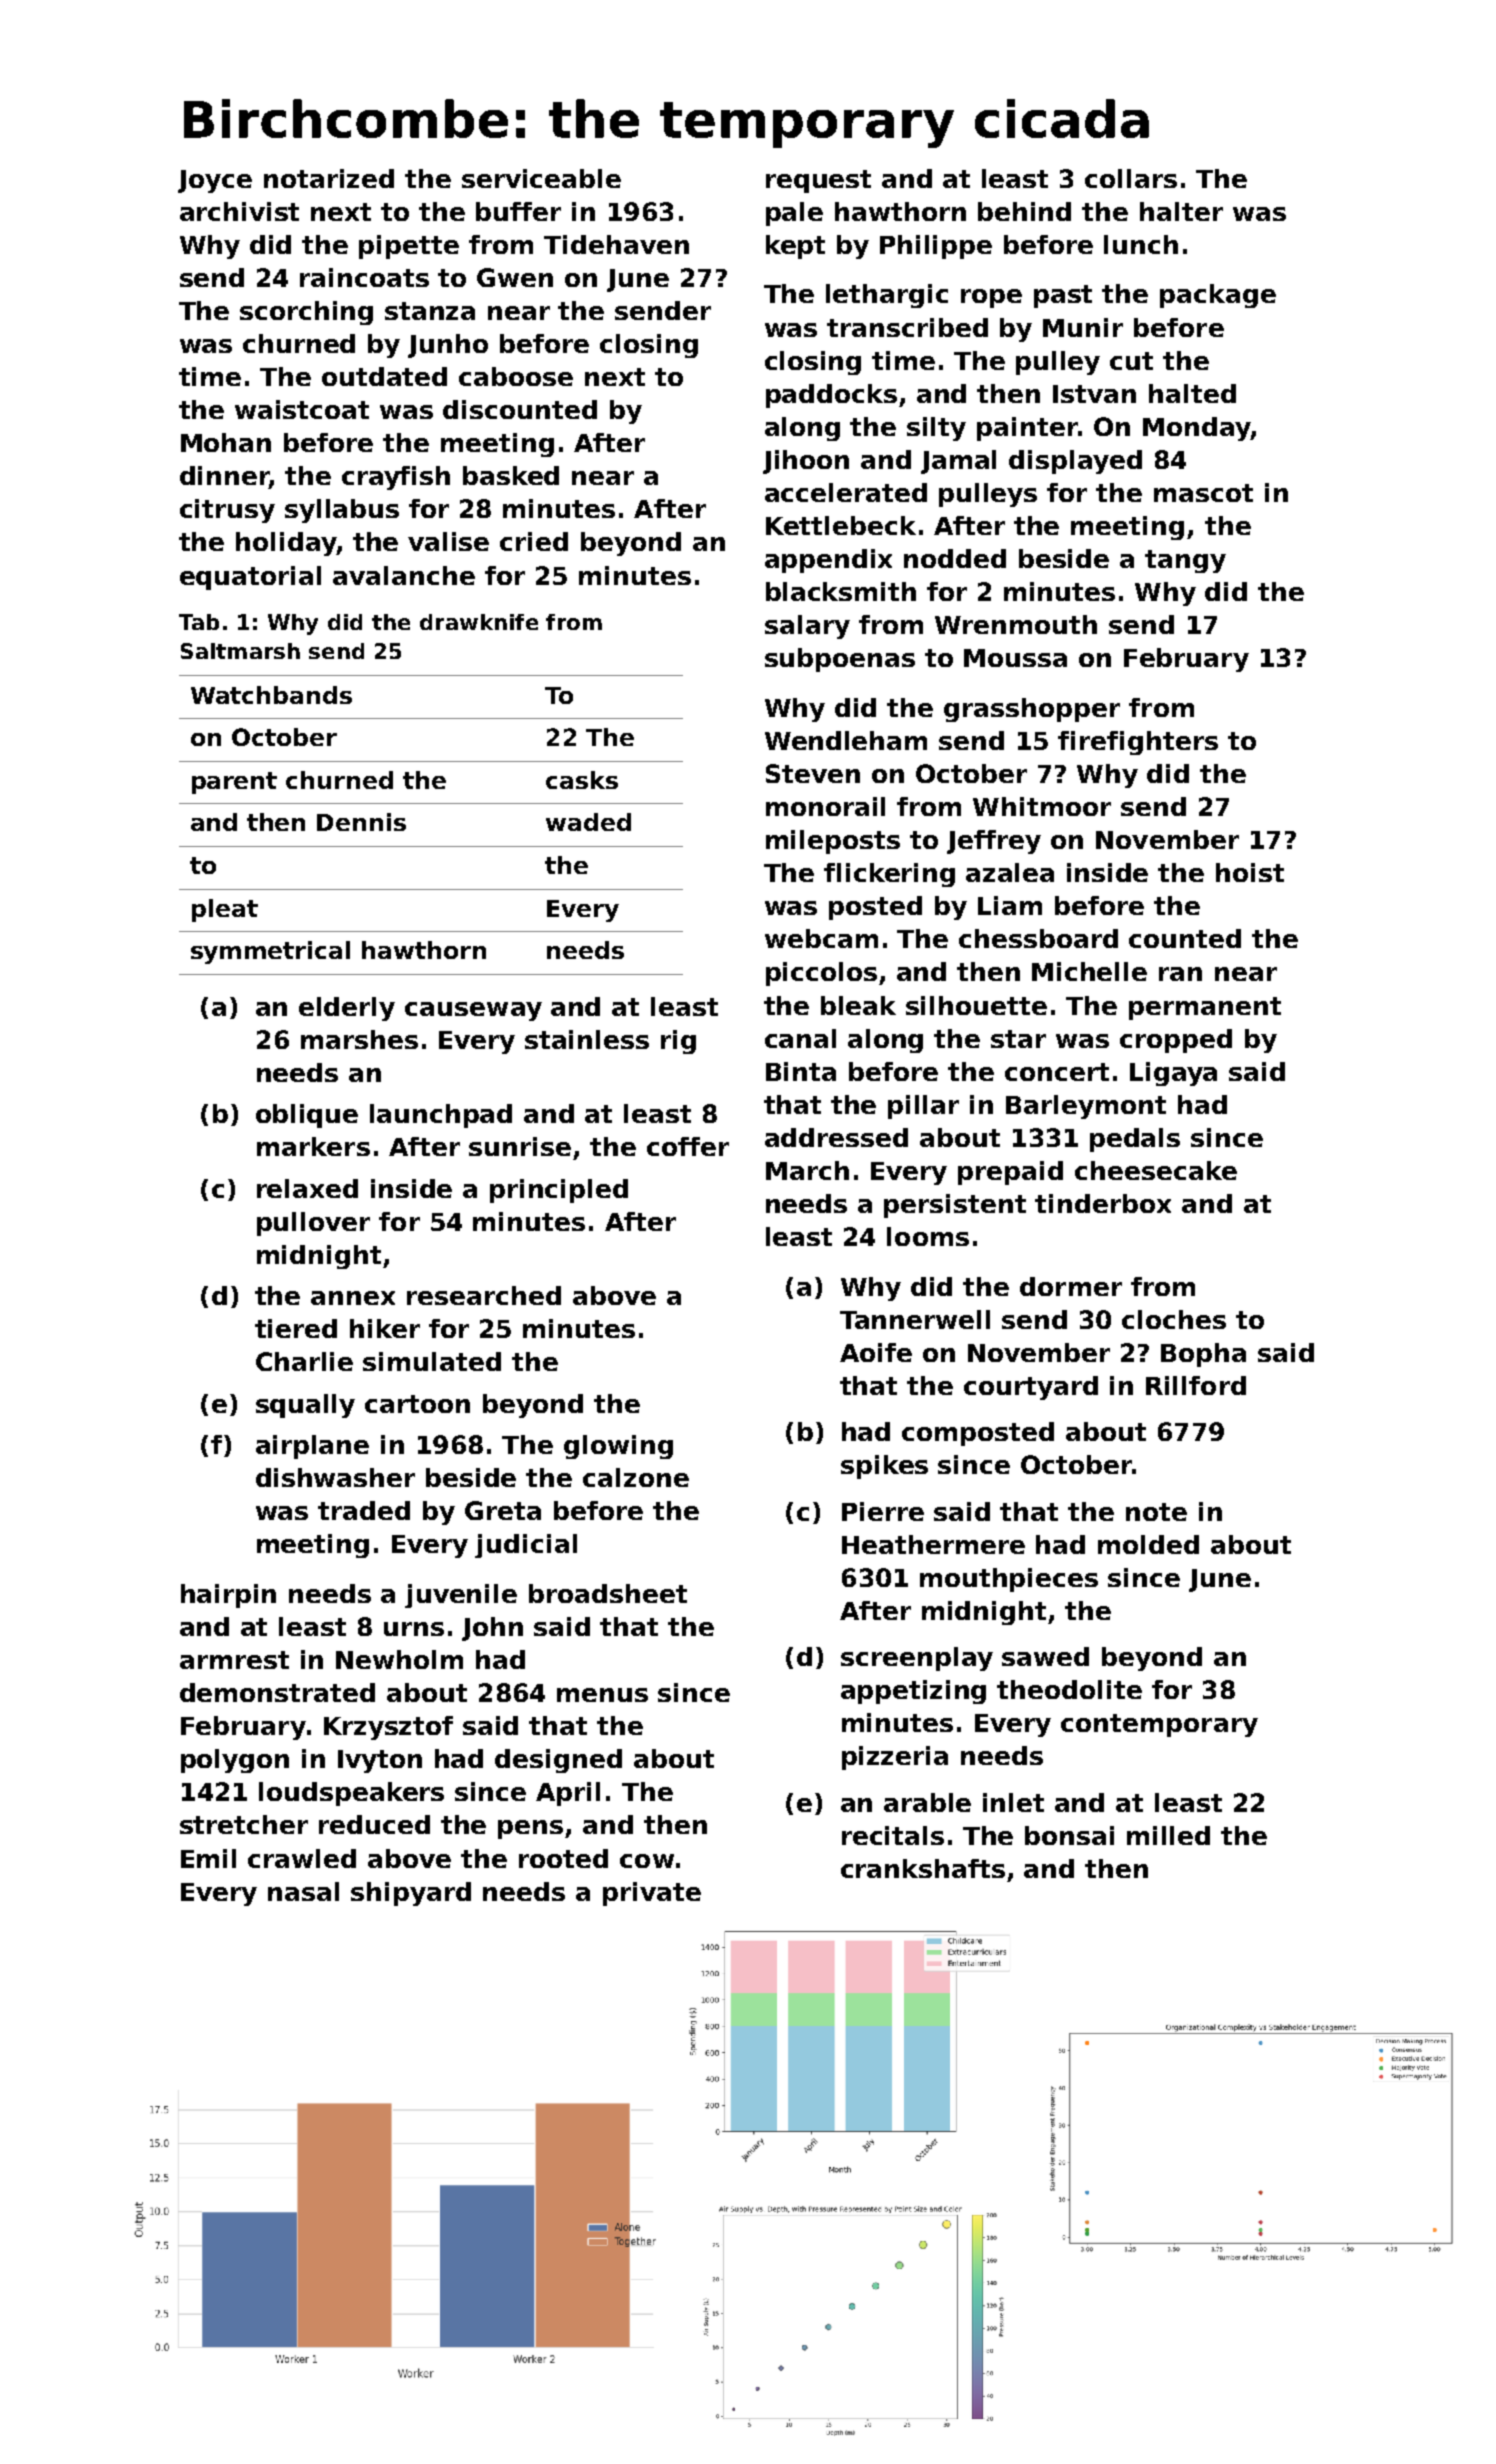  I want to click on collars, so click(1131, 178).
